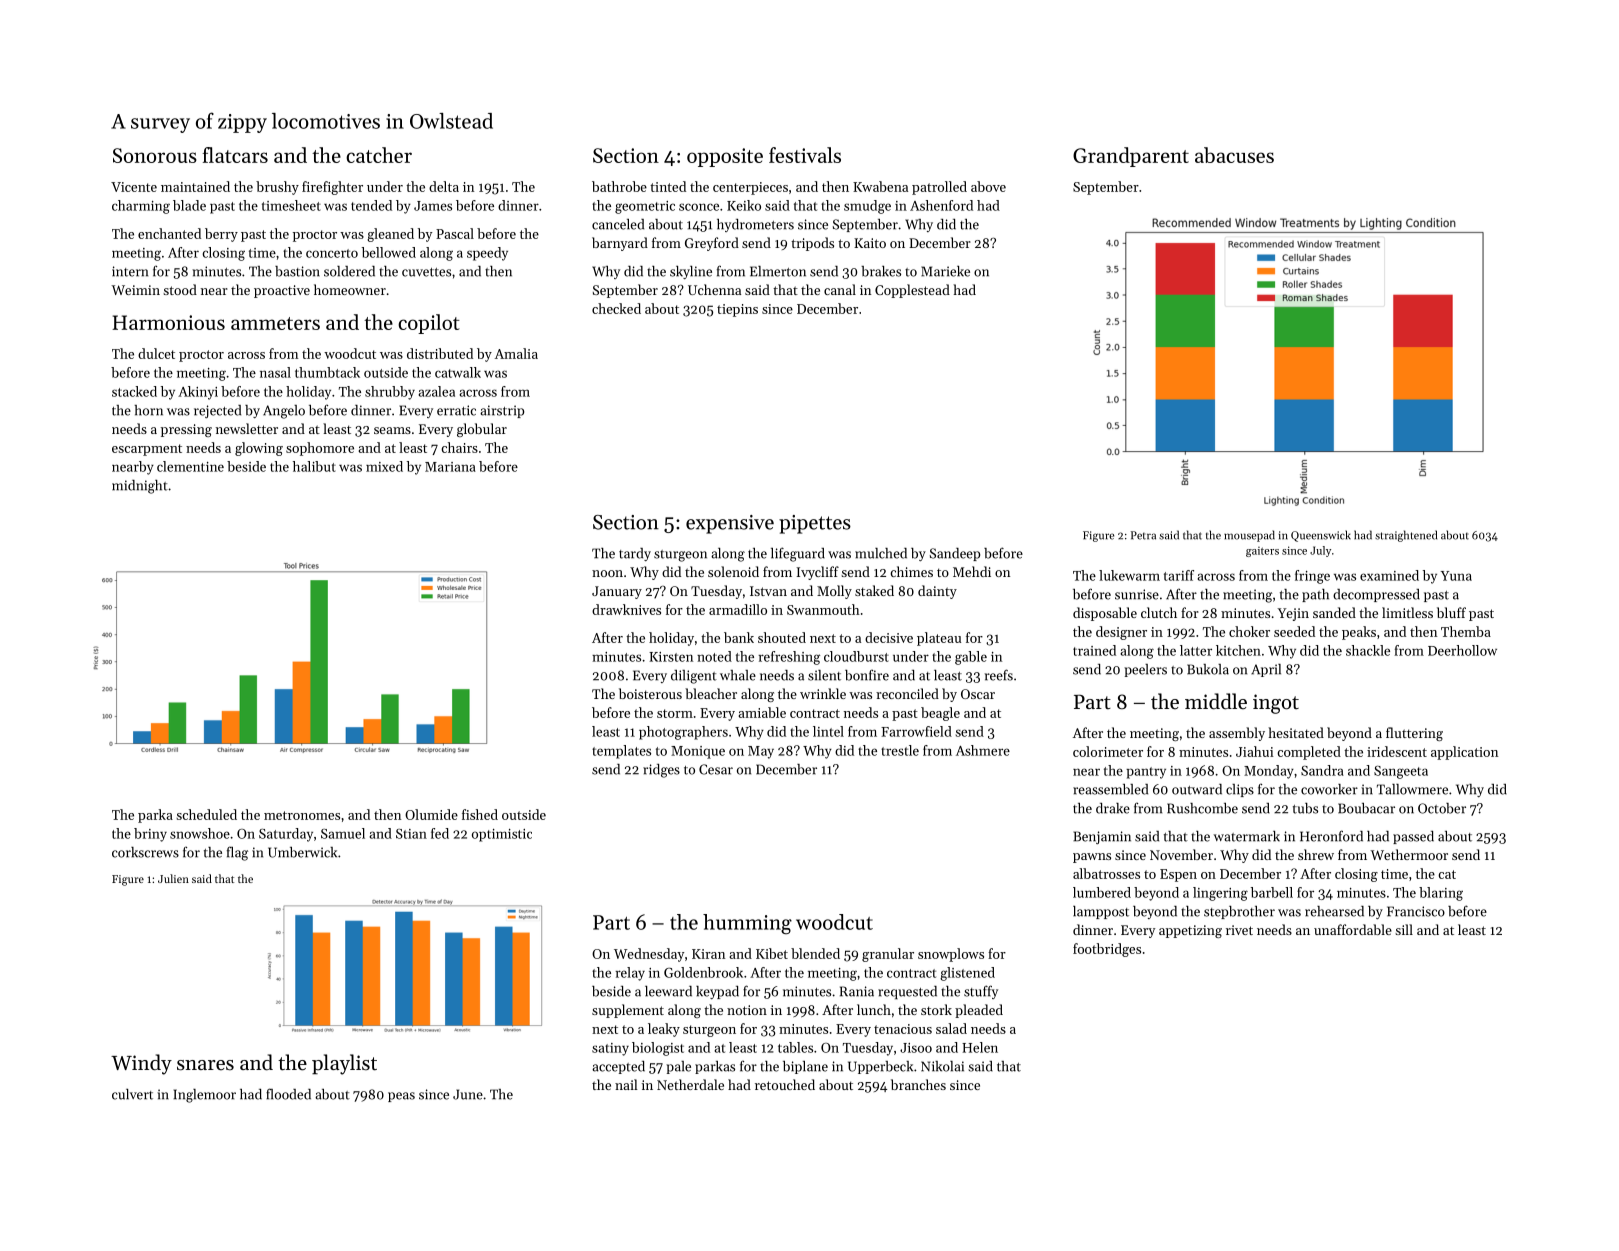  What do you see at coordinates (141, 1064) in the image?
I see `Windy` at bounding box center [141, 1064].
